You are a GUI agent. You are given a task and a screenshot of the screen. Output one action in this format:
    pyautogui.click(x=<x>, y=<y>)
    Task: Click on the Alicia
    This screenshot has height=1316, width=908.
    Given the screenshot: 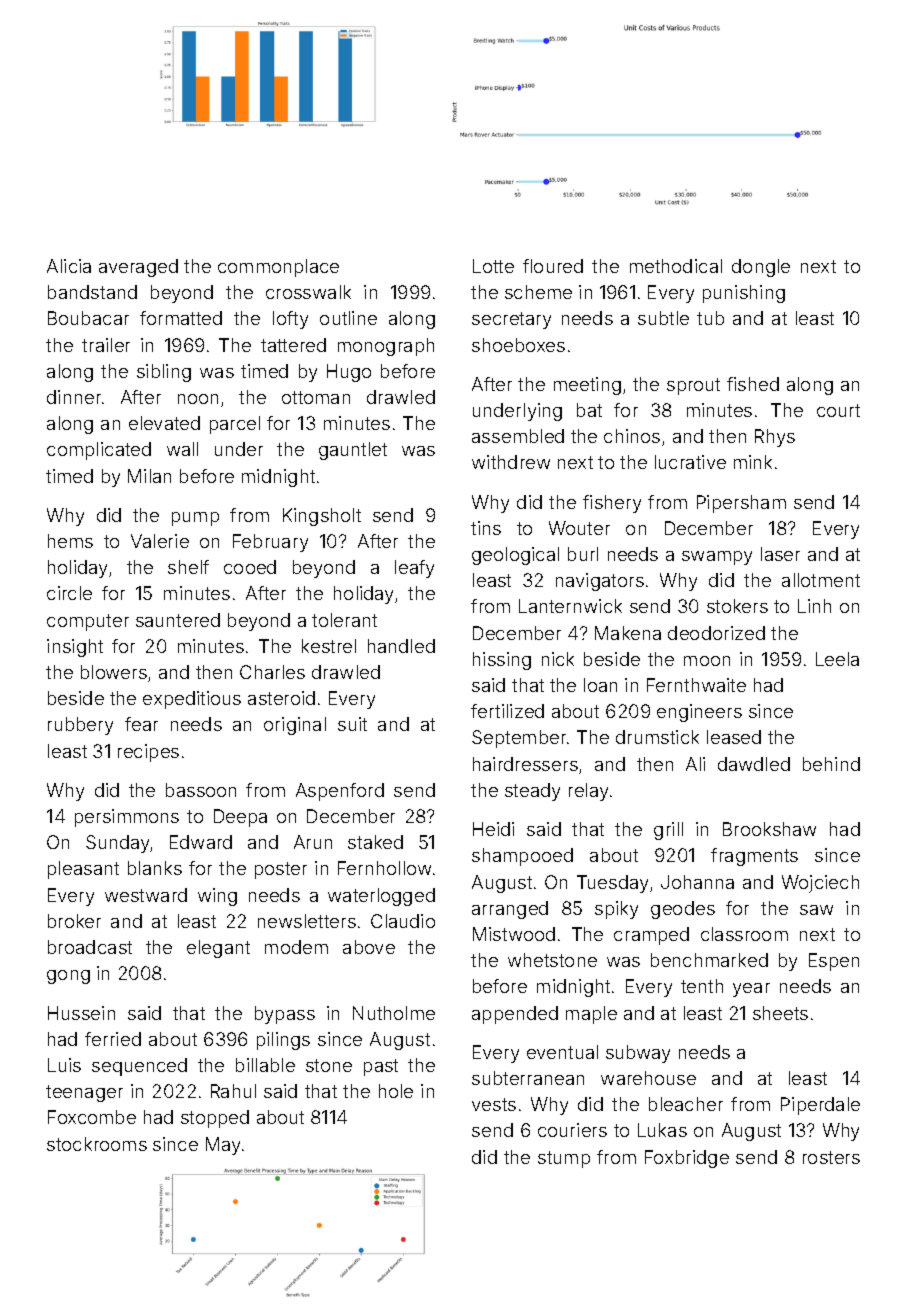 What is the action you would take?
    pyautogui.click(x=69, y=266)
